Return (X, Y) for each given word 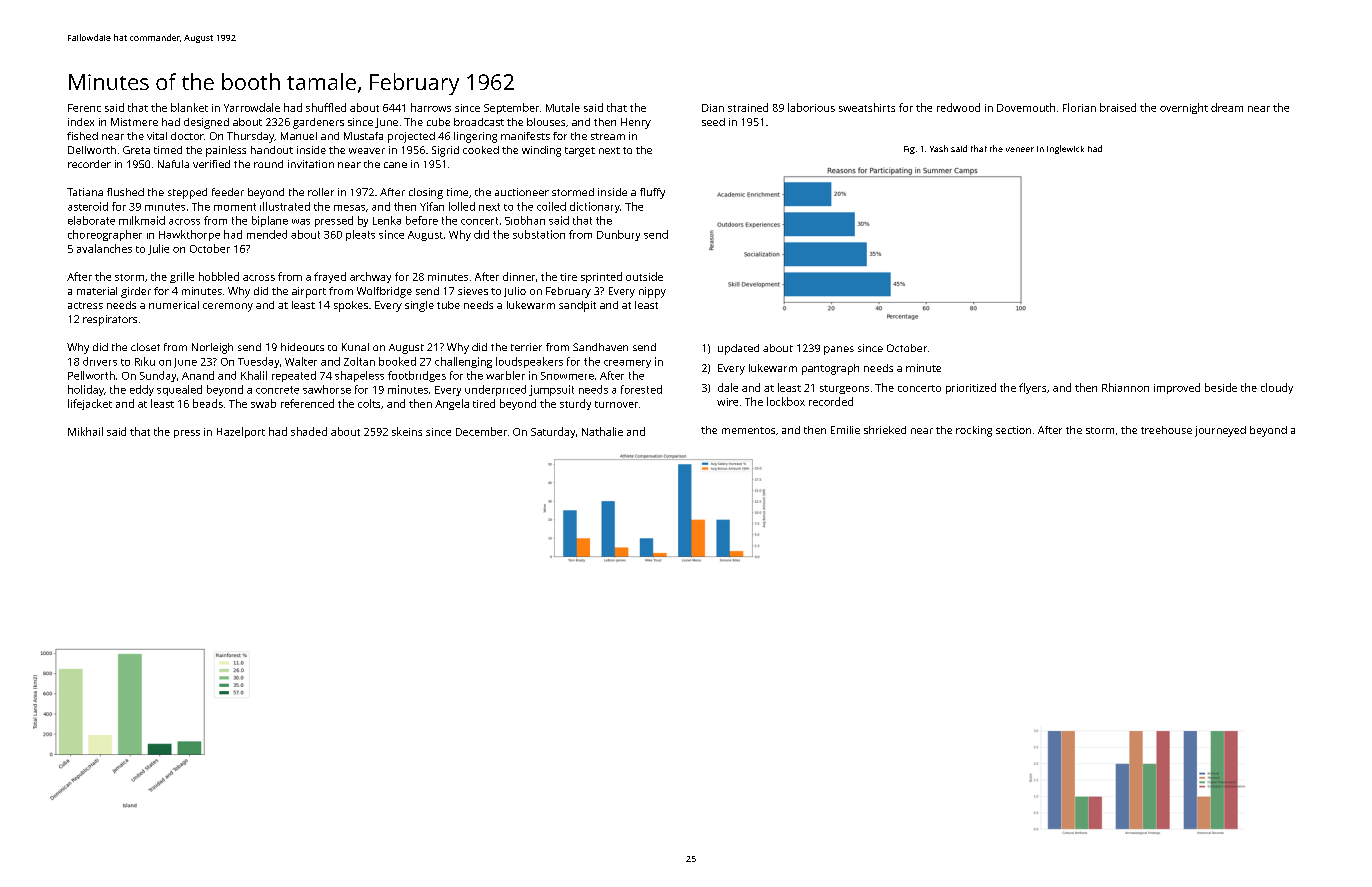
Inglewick (1065, 149)
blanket (189, 107)
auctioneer (522, 192)
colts (369, 403)
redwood (958, 107)
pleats (360, 235)
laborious (811, 107)
